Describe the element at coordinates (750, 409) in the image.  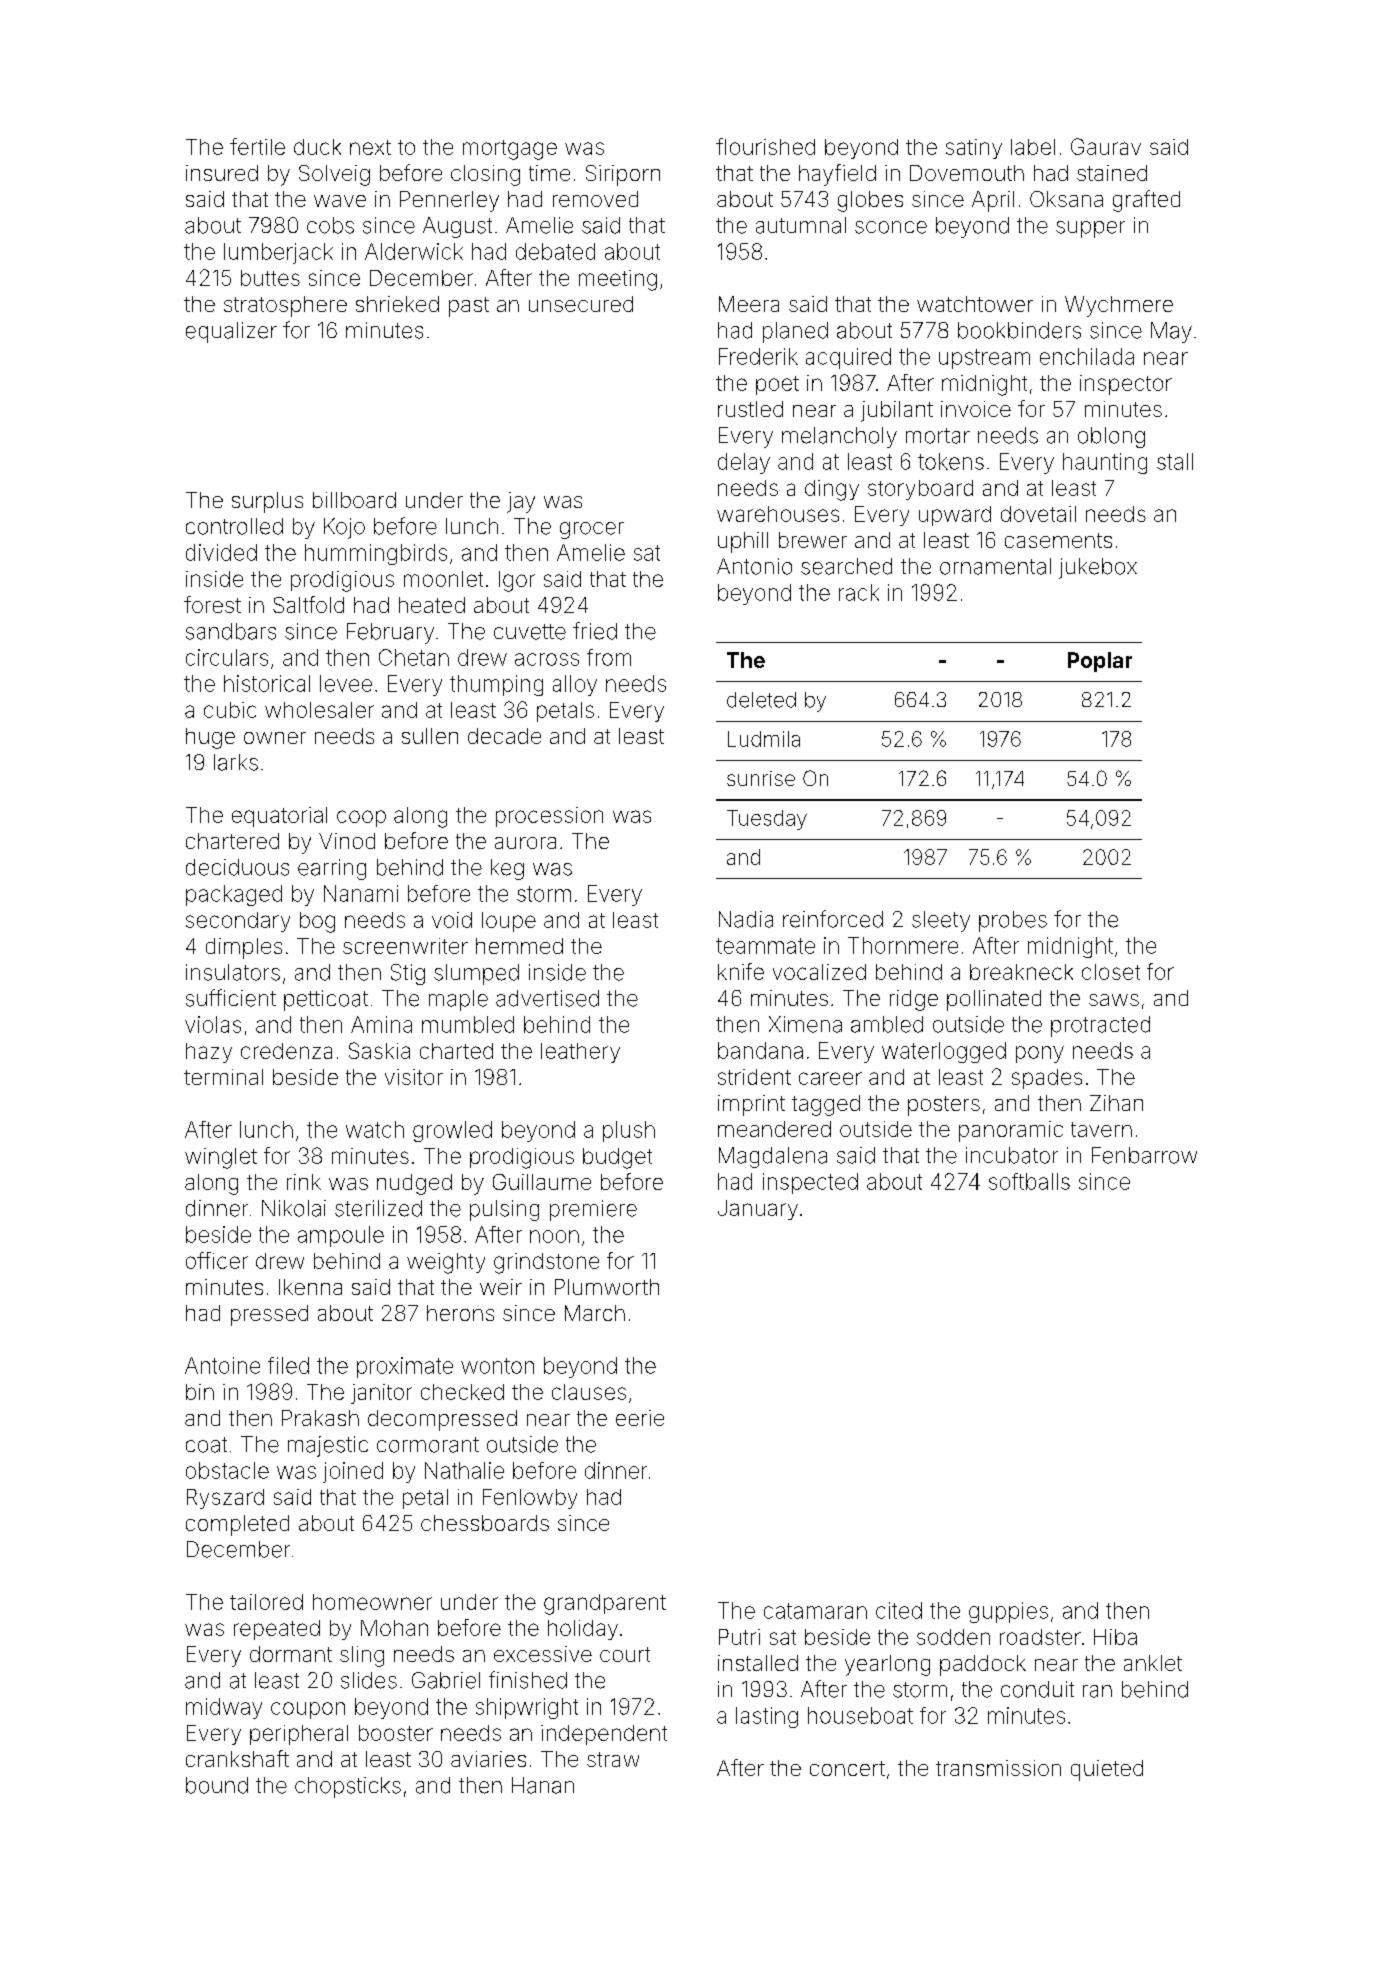
I see `rustled` at that location.
